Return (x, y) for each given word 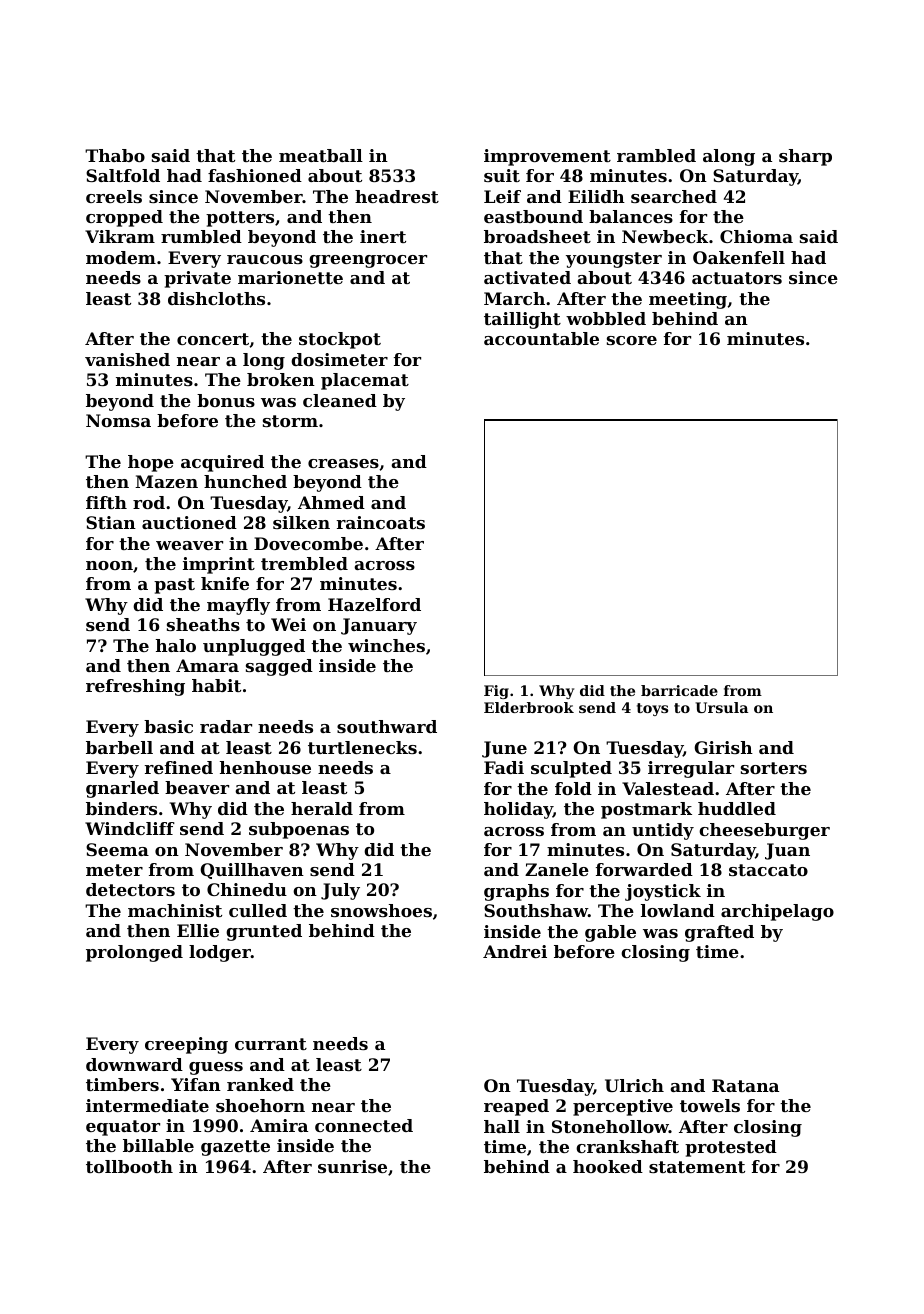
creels (114, 196)
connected (364, 1125)
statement (697, 1167)
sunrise (352, 1166)
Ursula (721, 707)
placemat (365, 381)
